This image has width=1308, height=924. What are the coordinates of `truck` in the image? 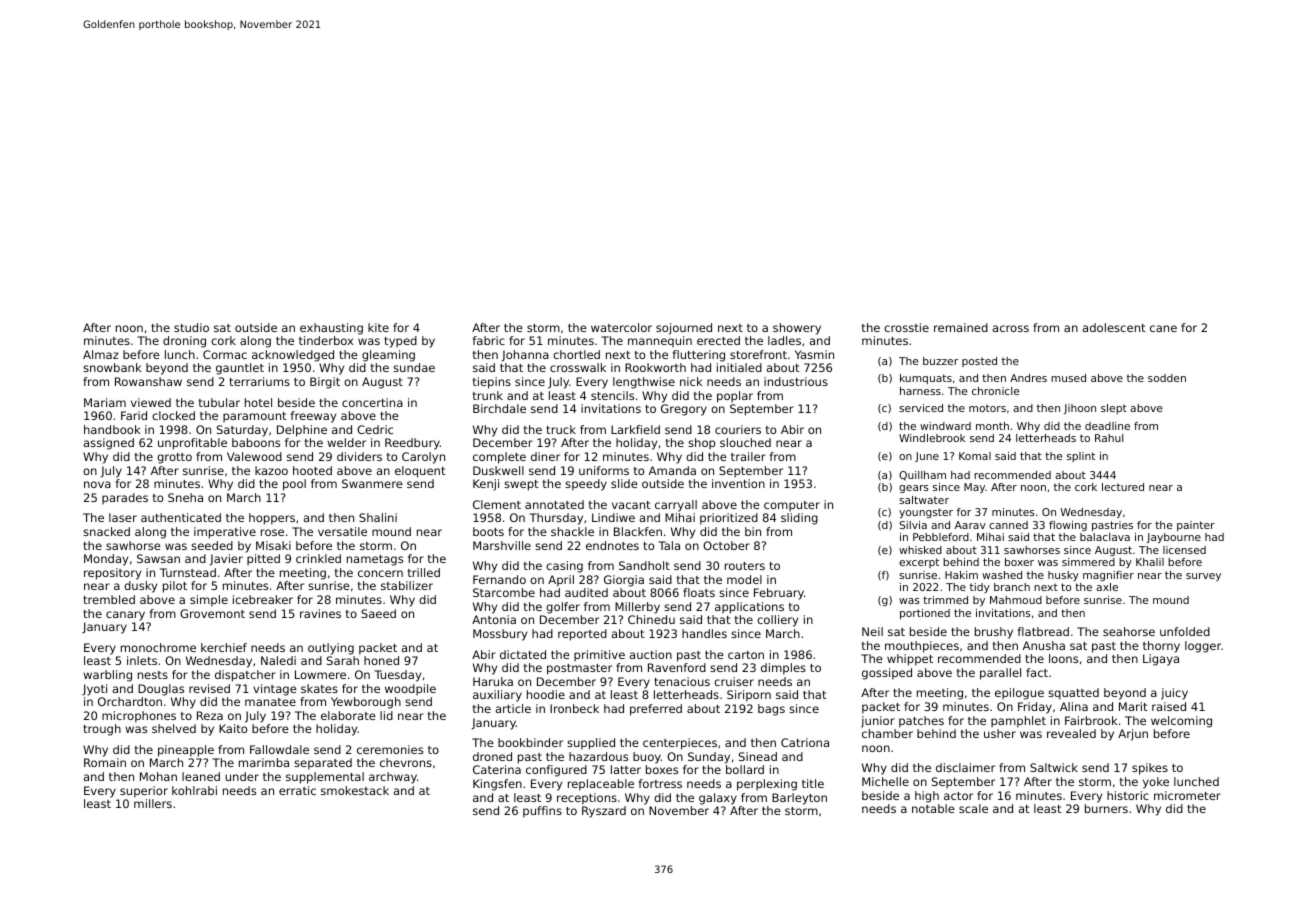 It's located at (561, 429).
